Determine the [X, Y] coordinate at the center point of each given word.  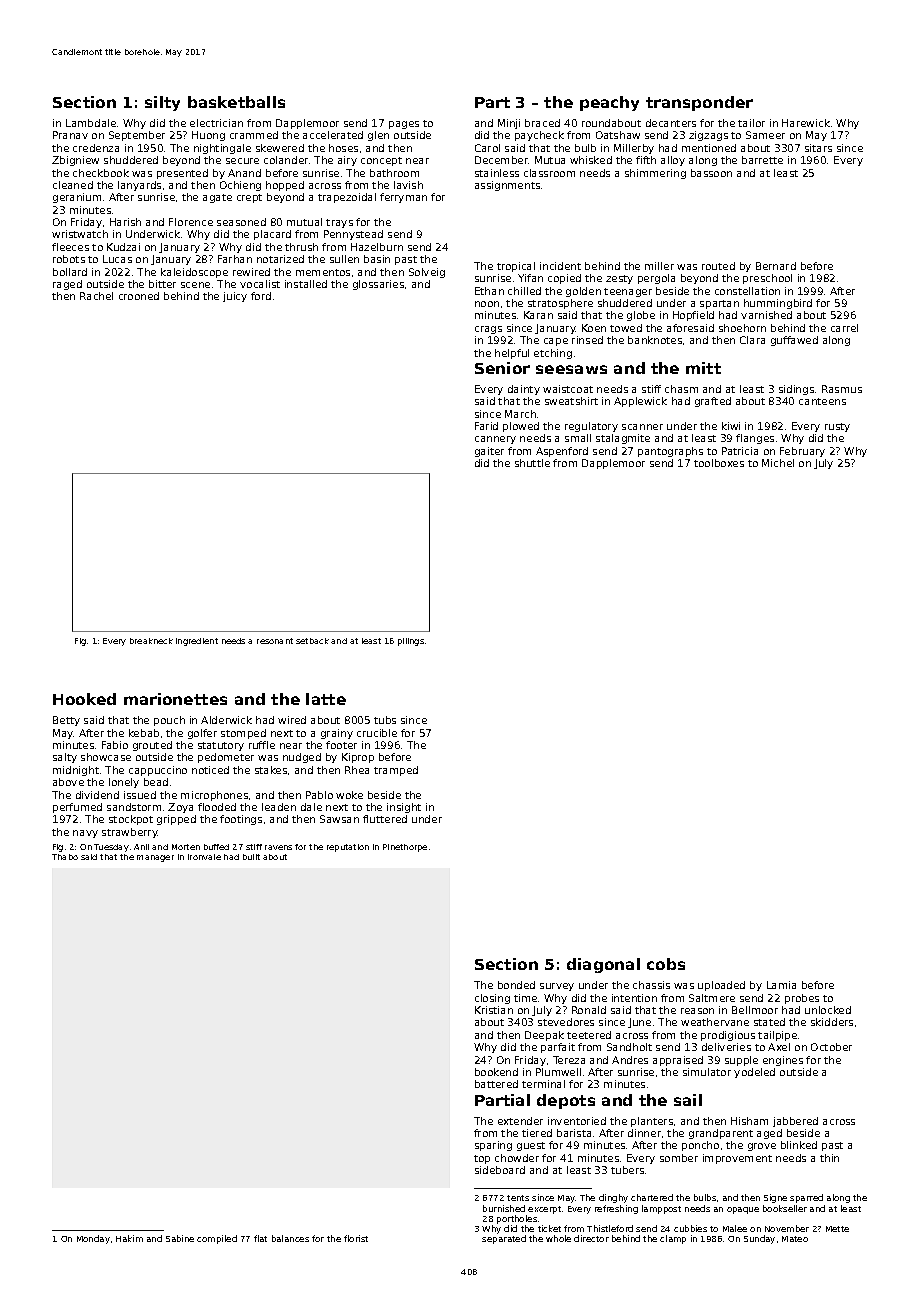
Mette [837, 1229]
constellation [747, 291]
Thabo [65, 857]
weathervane [715, 1022]
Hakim [129, 1238]
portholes [517, 1219]
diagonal [603, 965]
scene [195, 285]
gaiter [489, 452]
